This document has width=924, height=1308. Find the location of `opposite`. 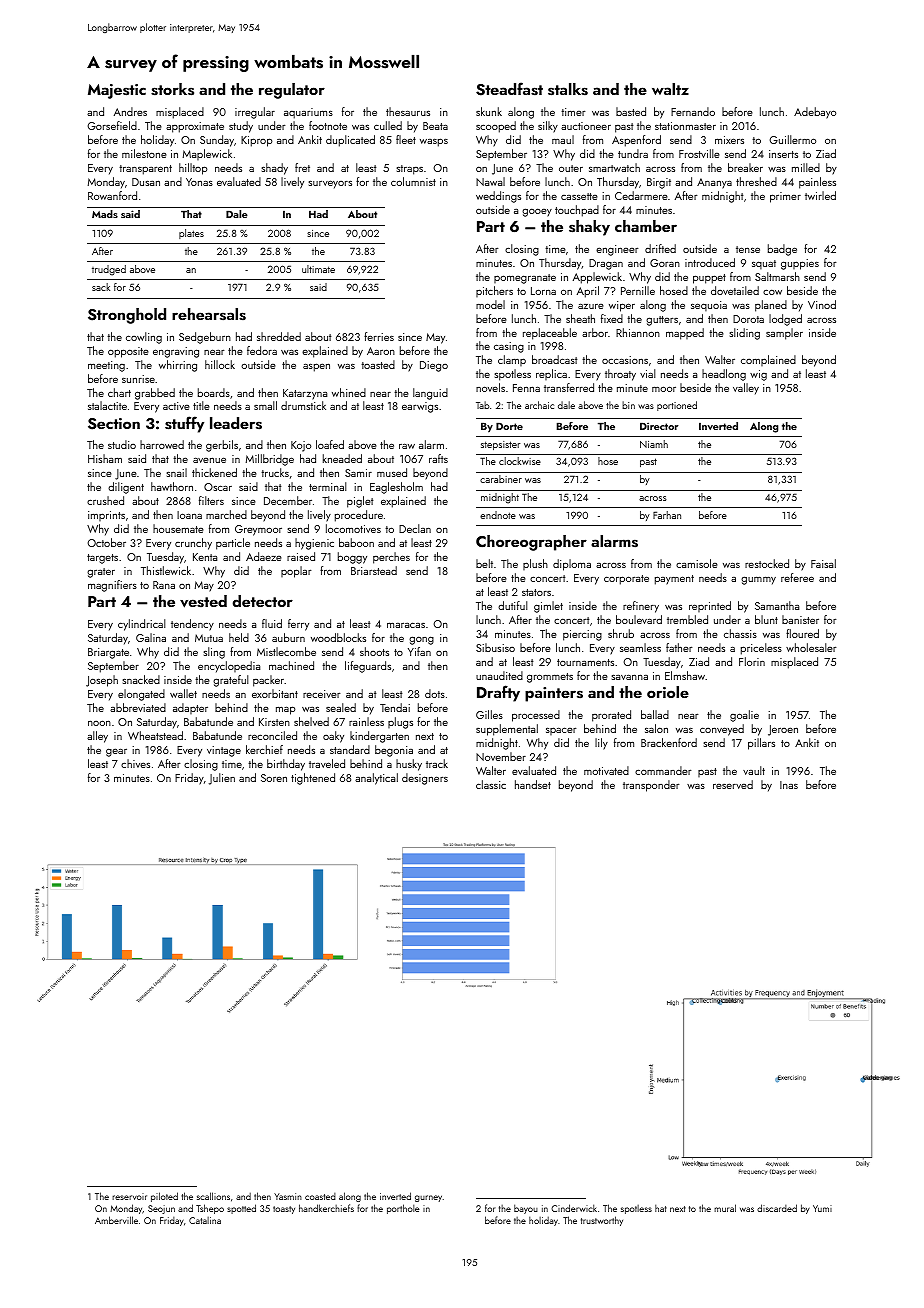

opposite is located at coordinates (128, 352).
